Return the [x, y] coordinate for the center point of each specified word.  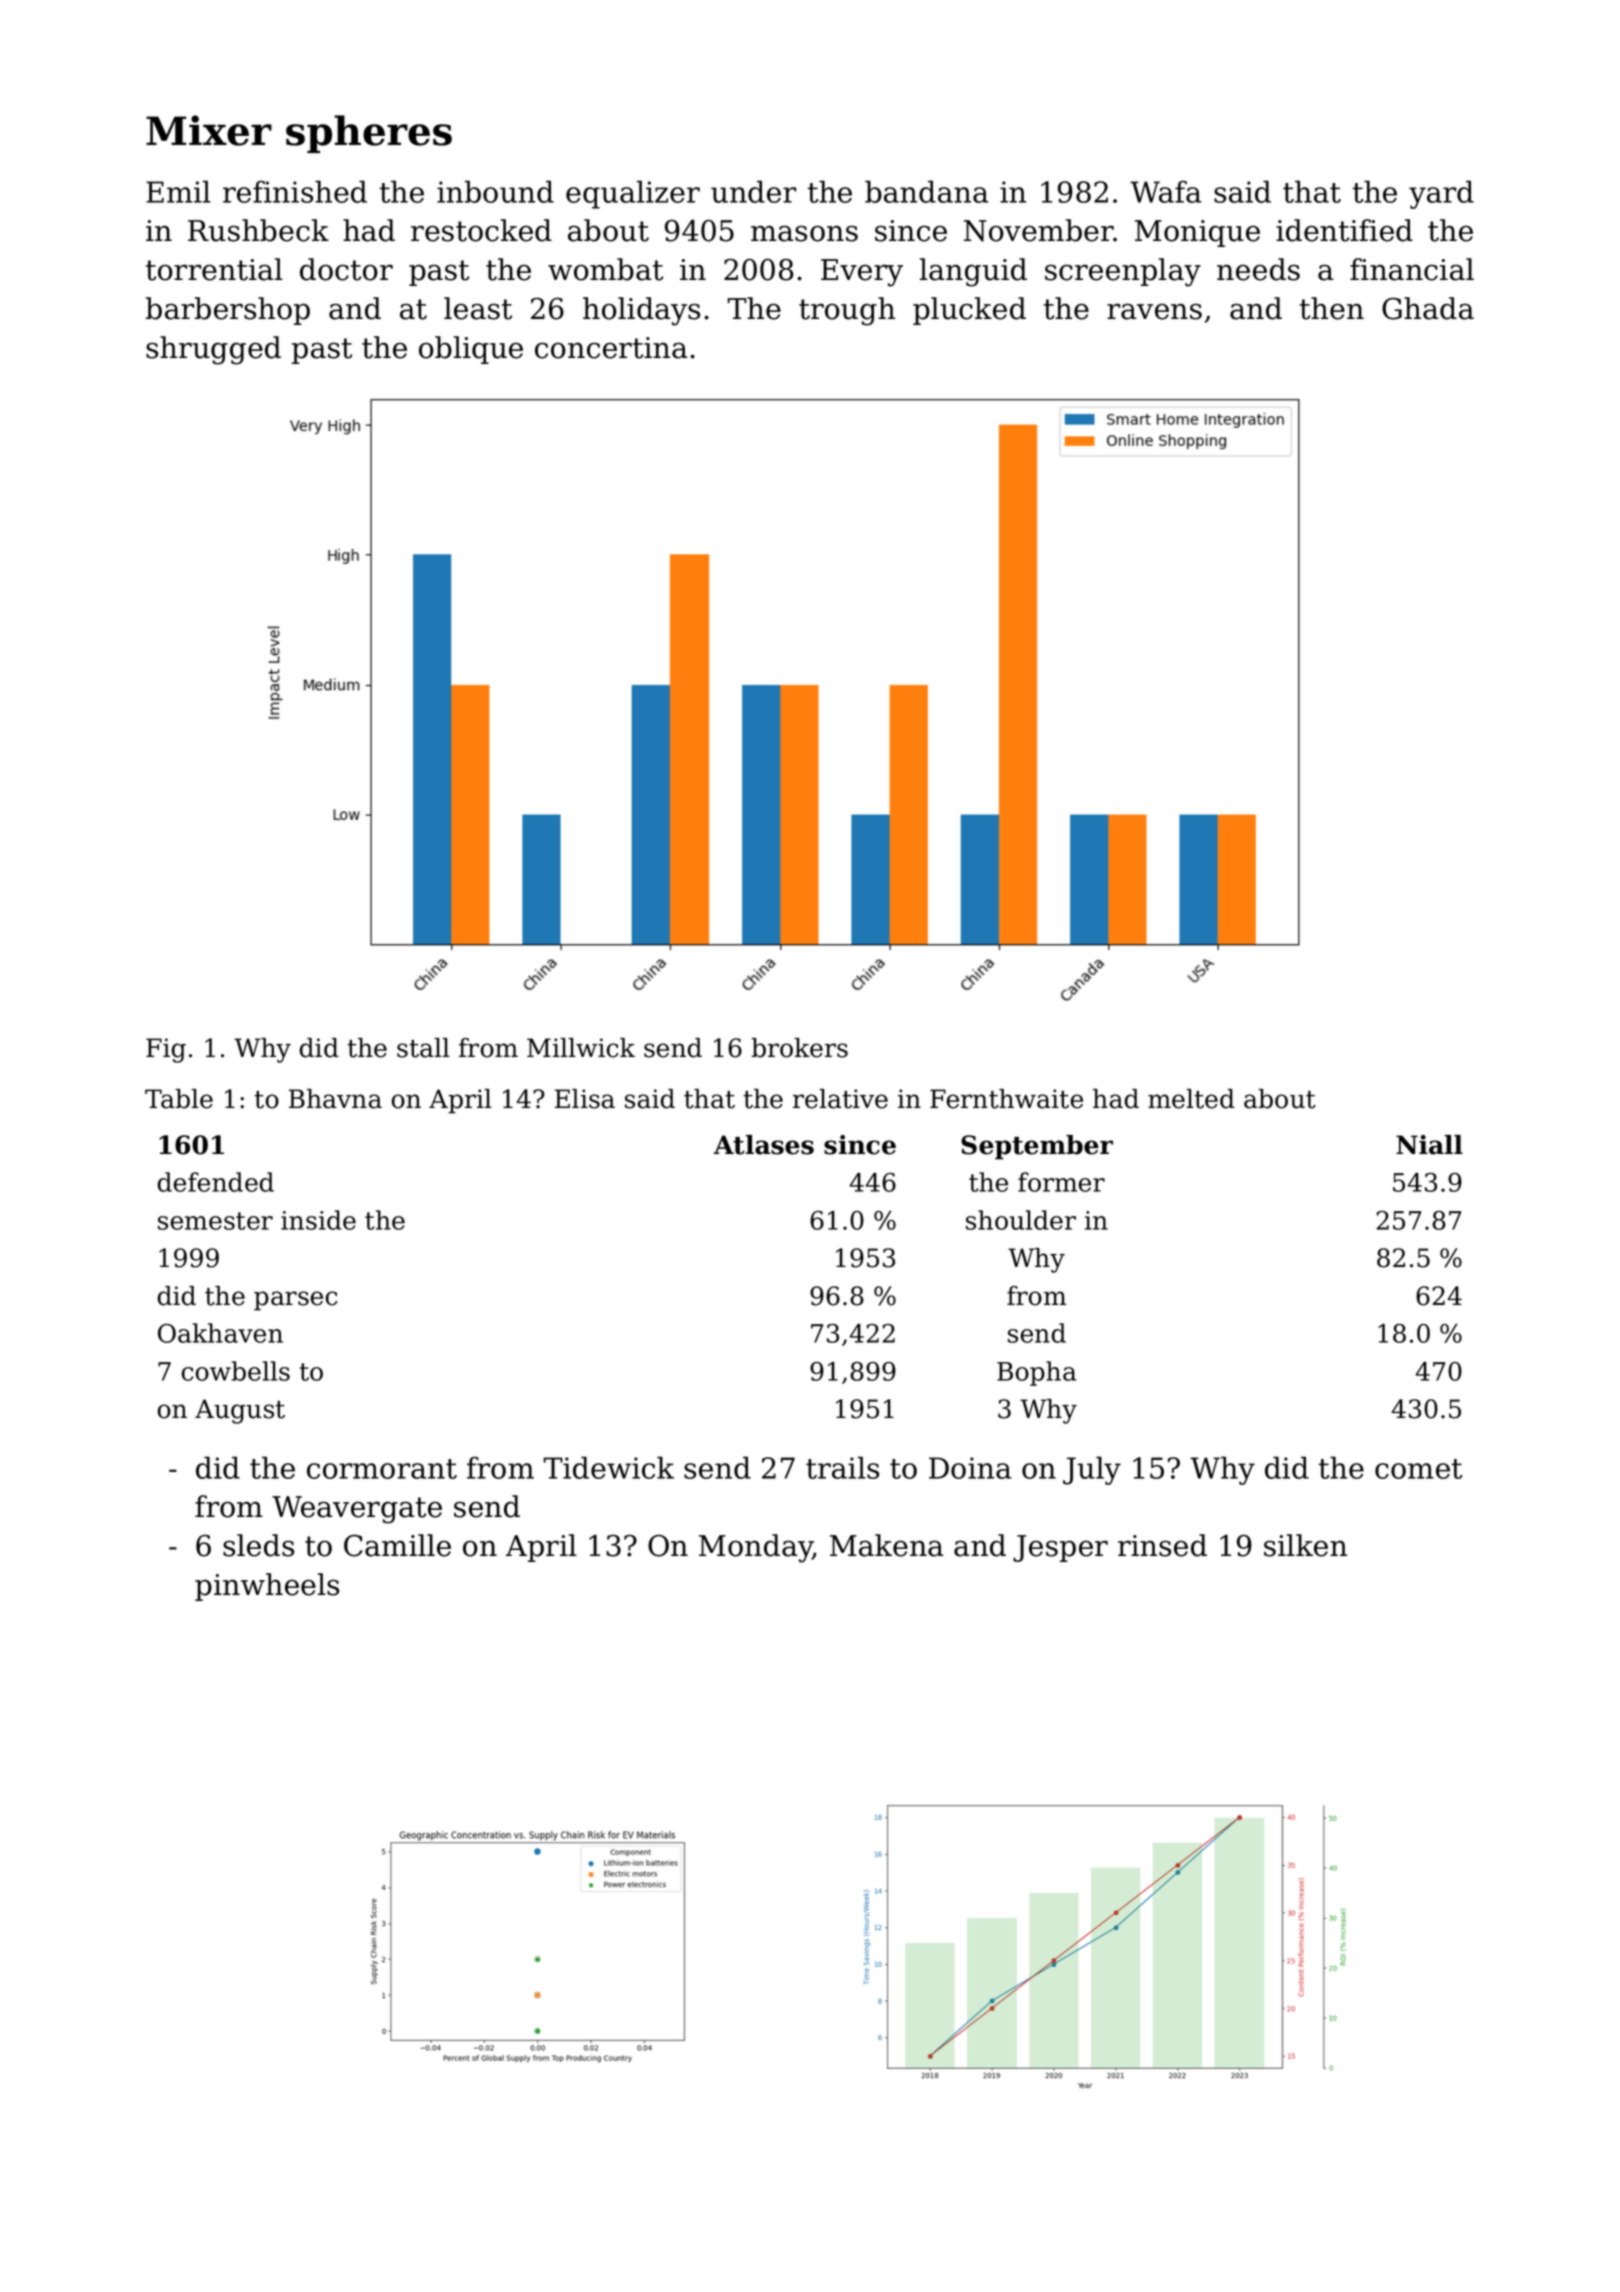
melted [1191, 1099]
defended [215, 1182]
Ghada [1428, 308]
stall [423, 1048]
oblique [471, 350]
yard [1441, 194]
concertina [611, 348]
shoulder [1021, 1220]
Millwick [581, 1048]
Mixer [209, 130]
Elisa [585, 1099]
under [753, 191]
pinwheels [267, 1587]
